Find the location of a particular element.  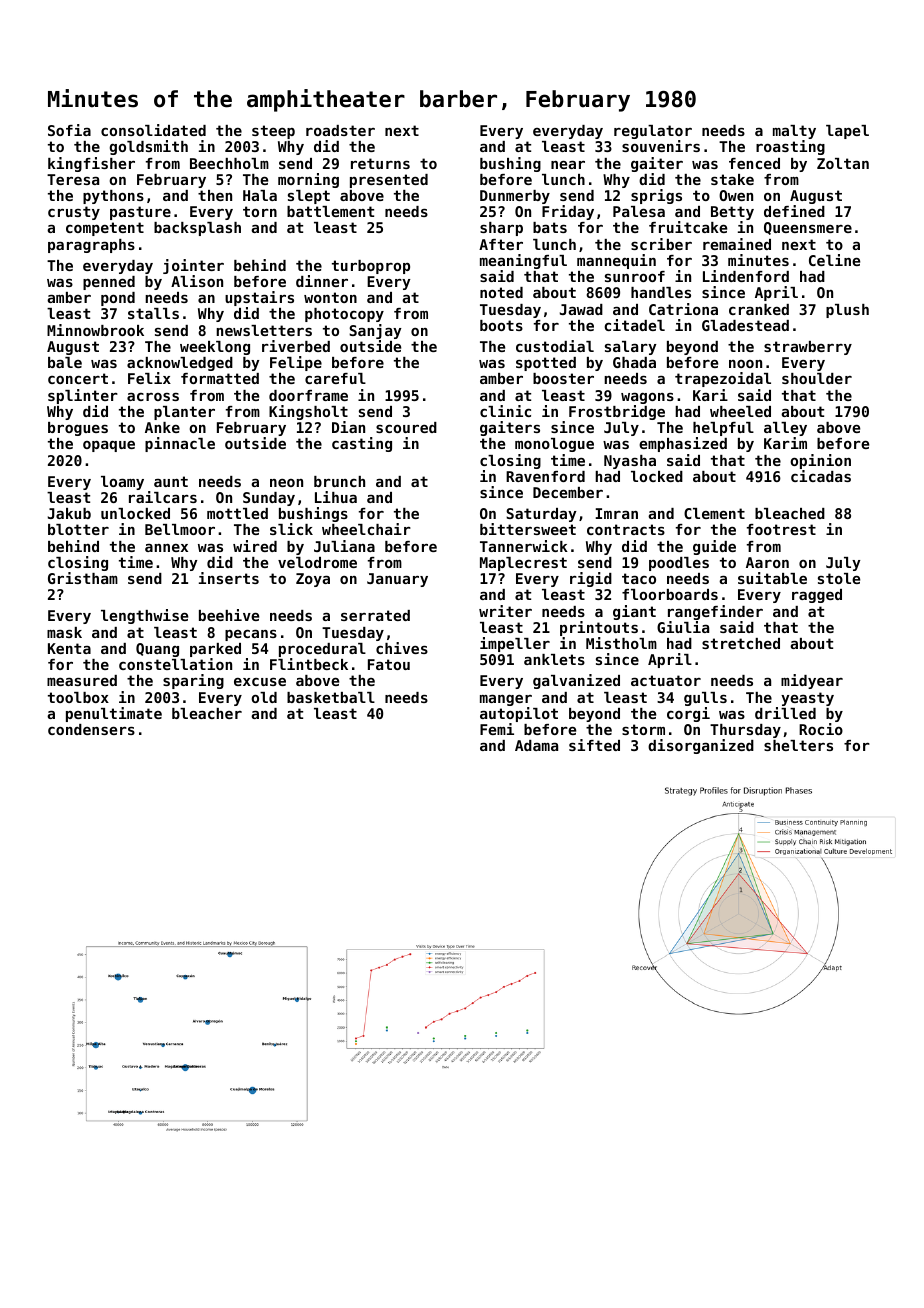

opinion is located at coordinates (820, 461).
